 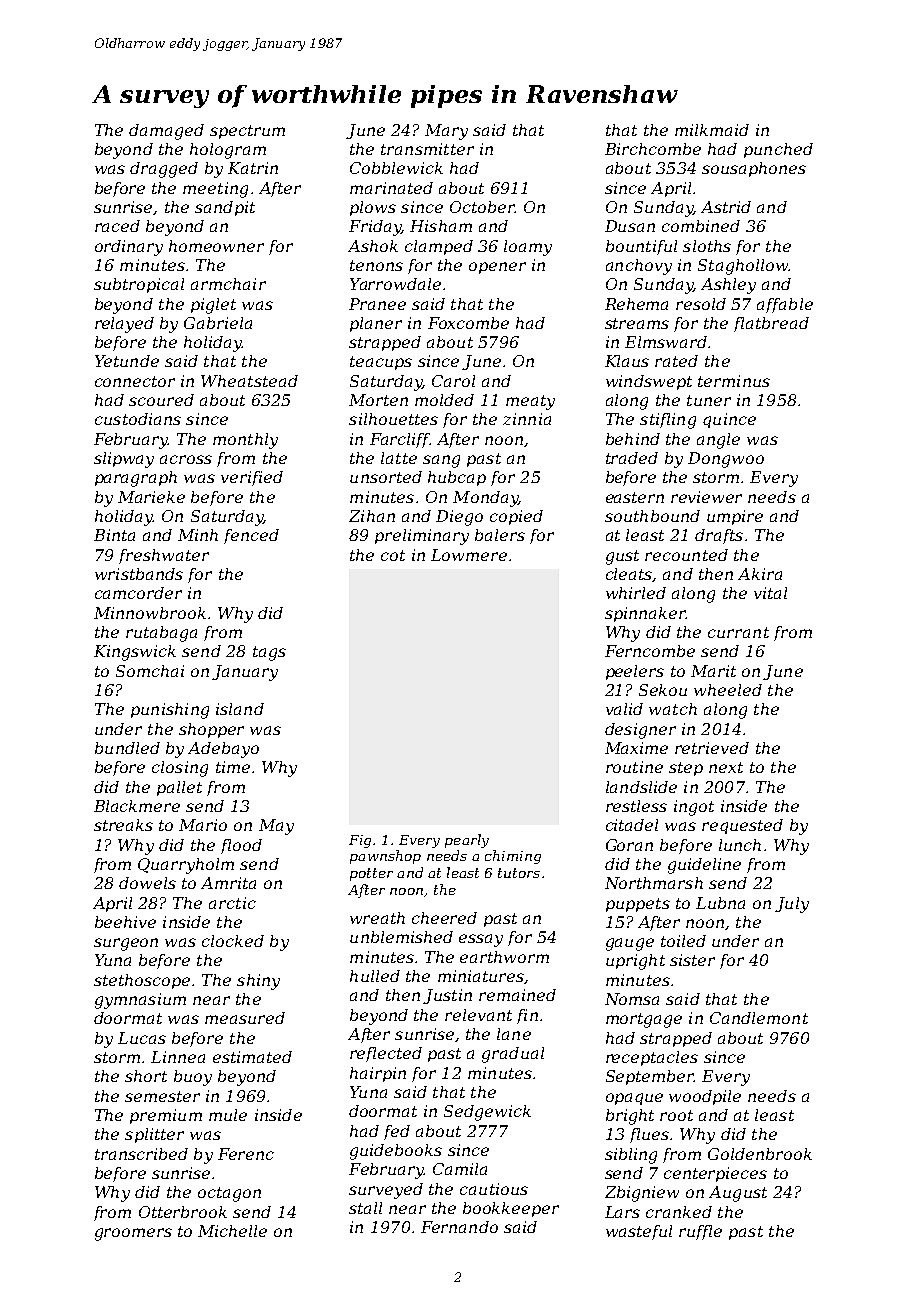 What do you see at coordinates (127, 748) in the page?
I see `bundled` at bounding box center [127, 748].
